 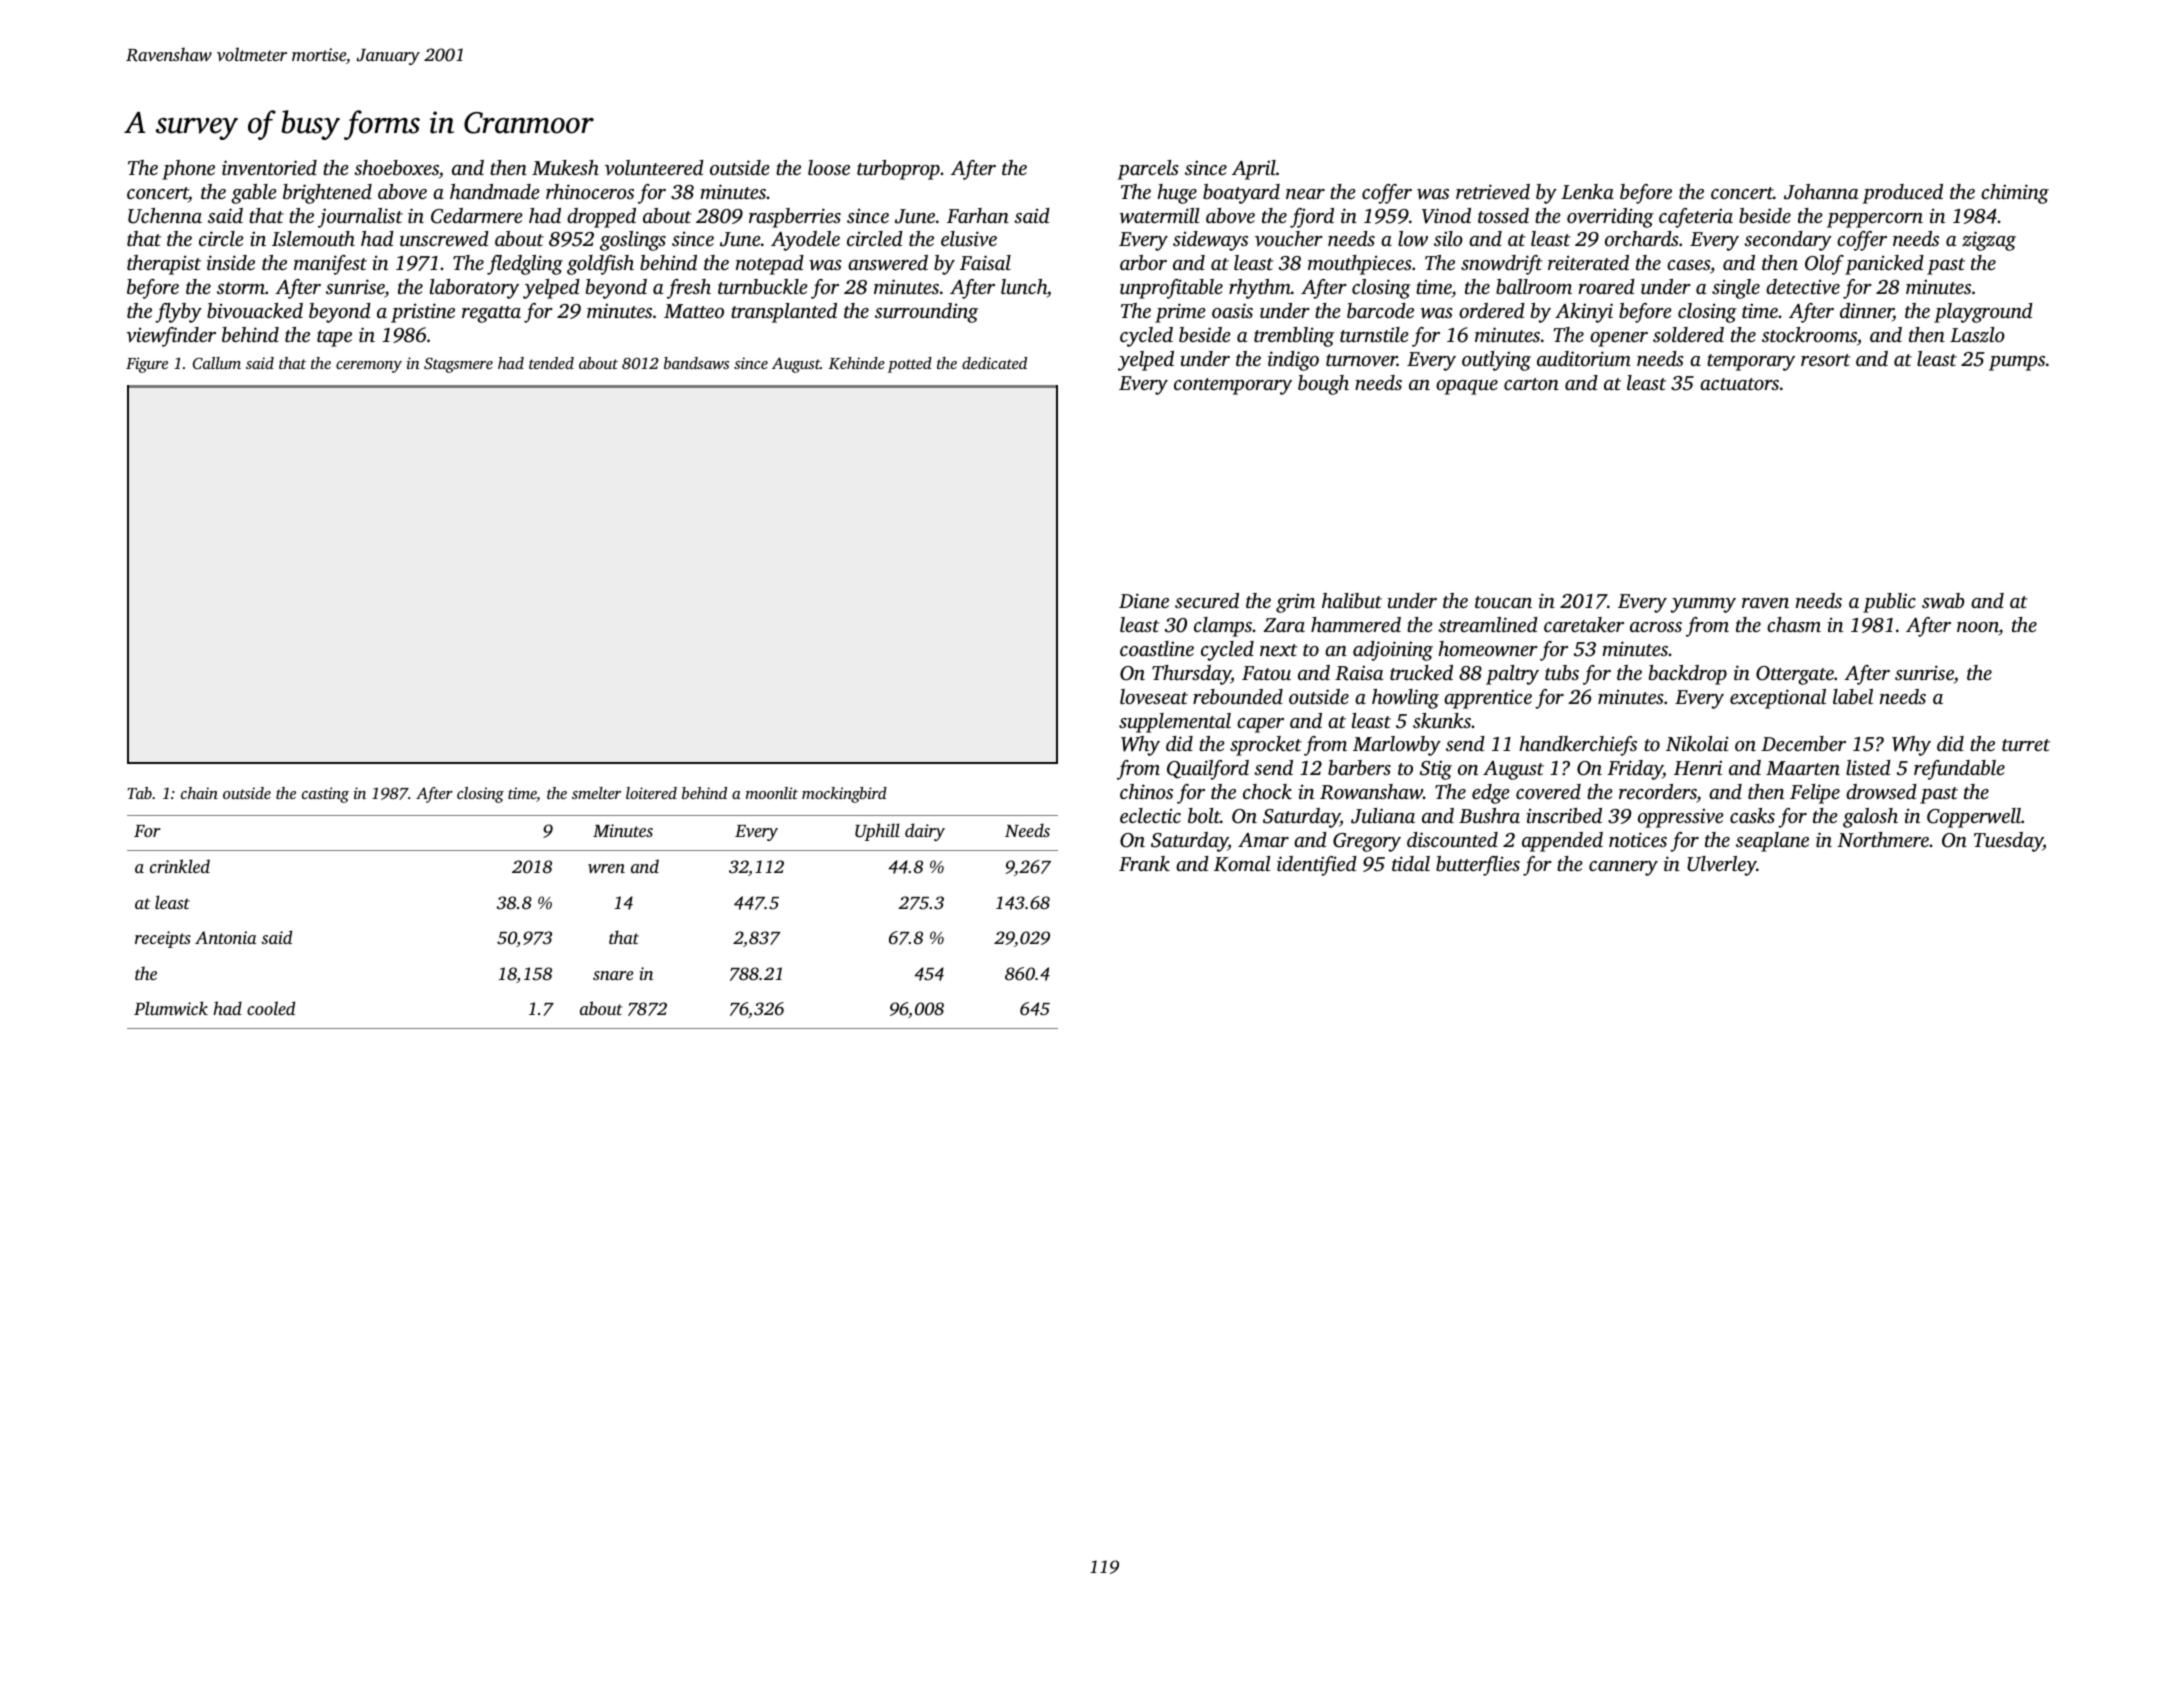 I want to click on chain, so click(x=199, y=793).
